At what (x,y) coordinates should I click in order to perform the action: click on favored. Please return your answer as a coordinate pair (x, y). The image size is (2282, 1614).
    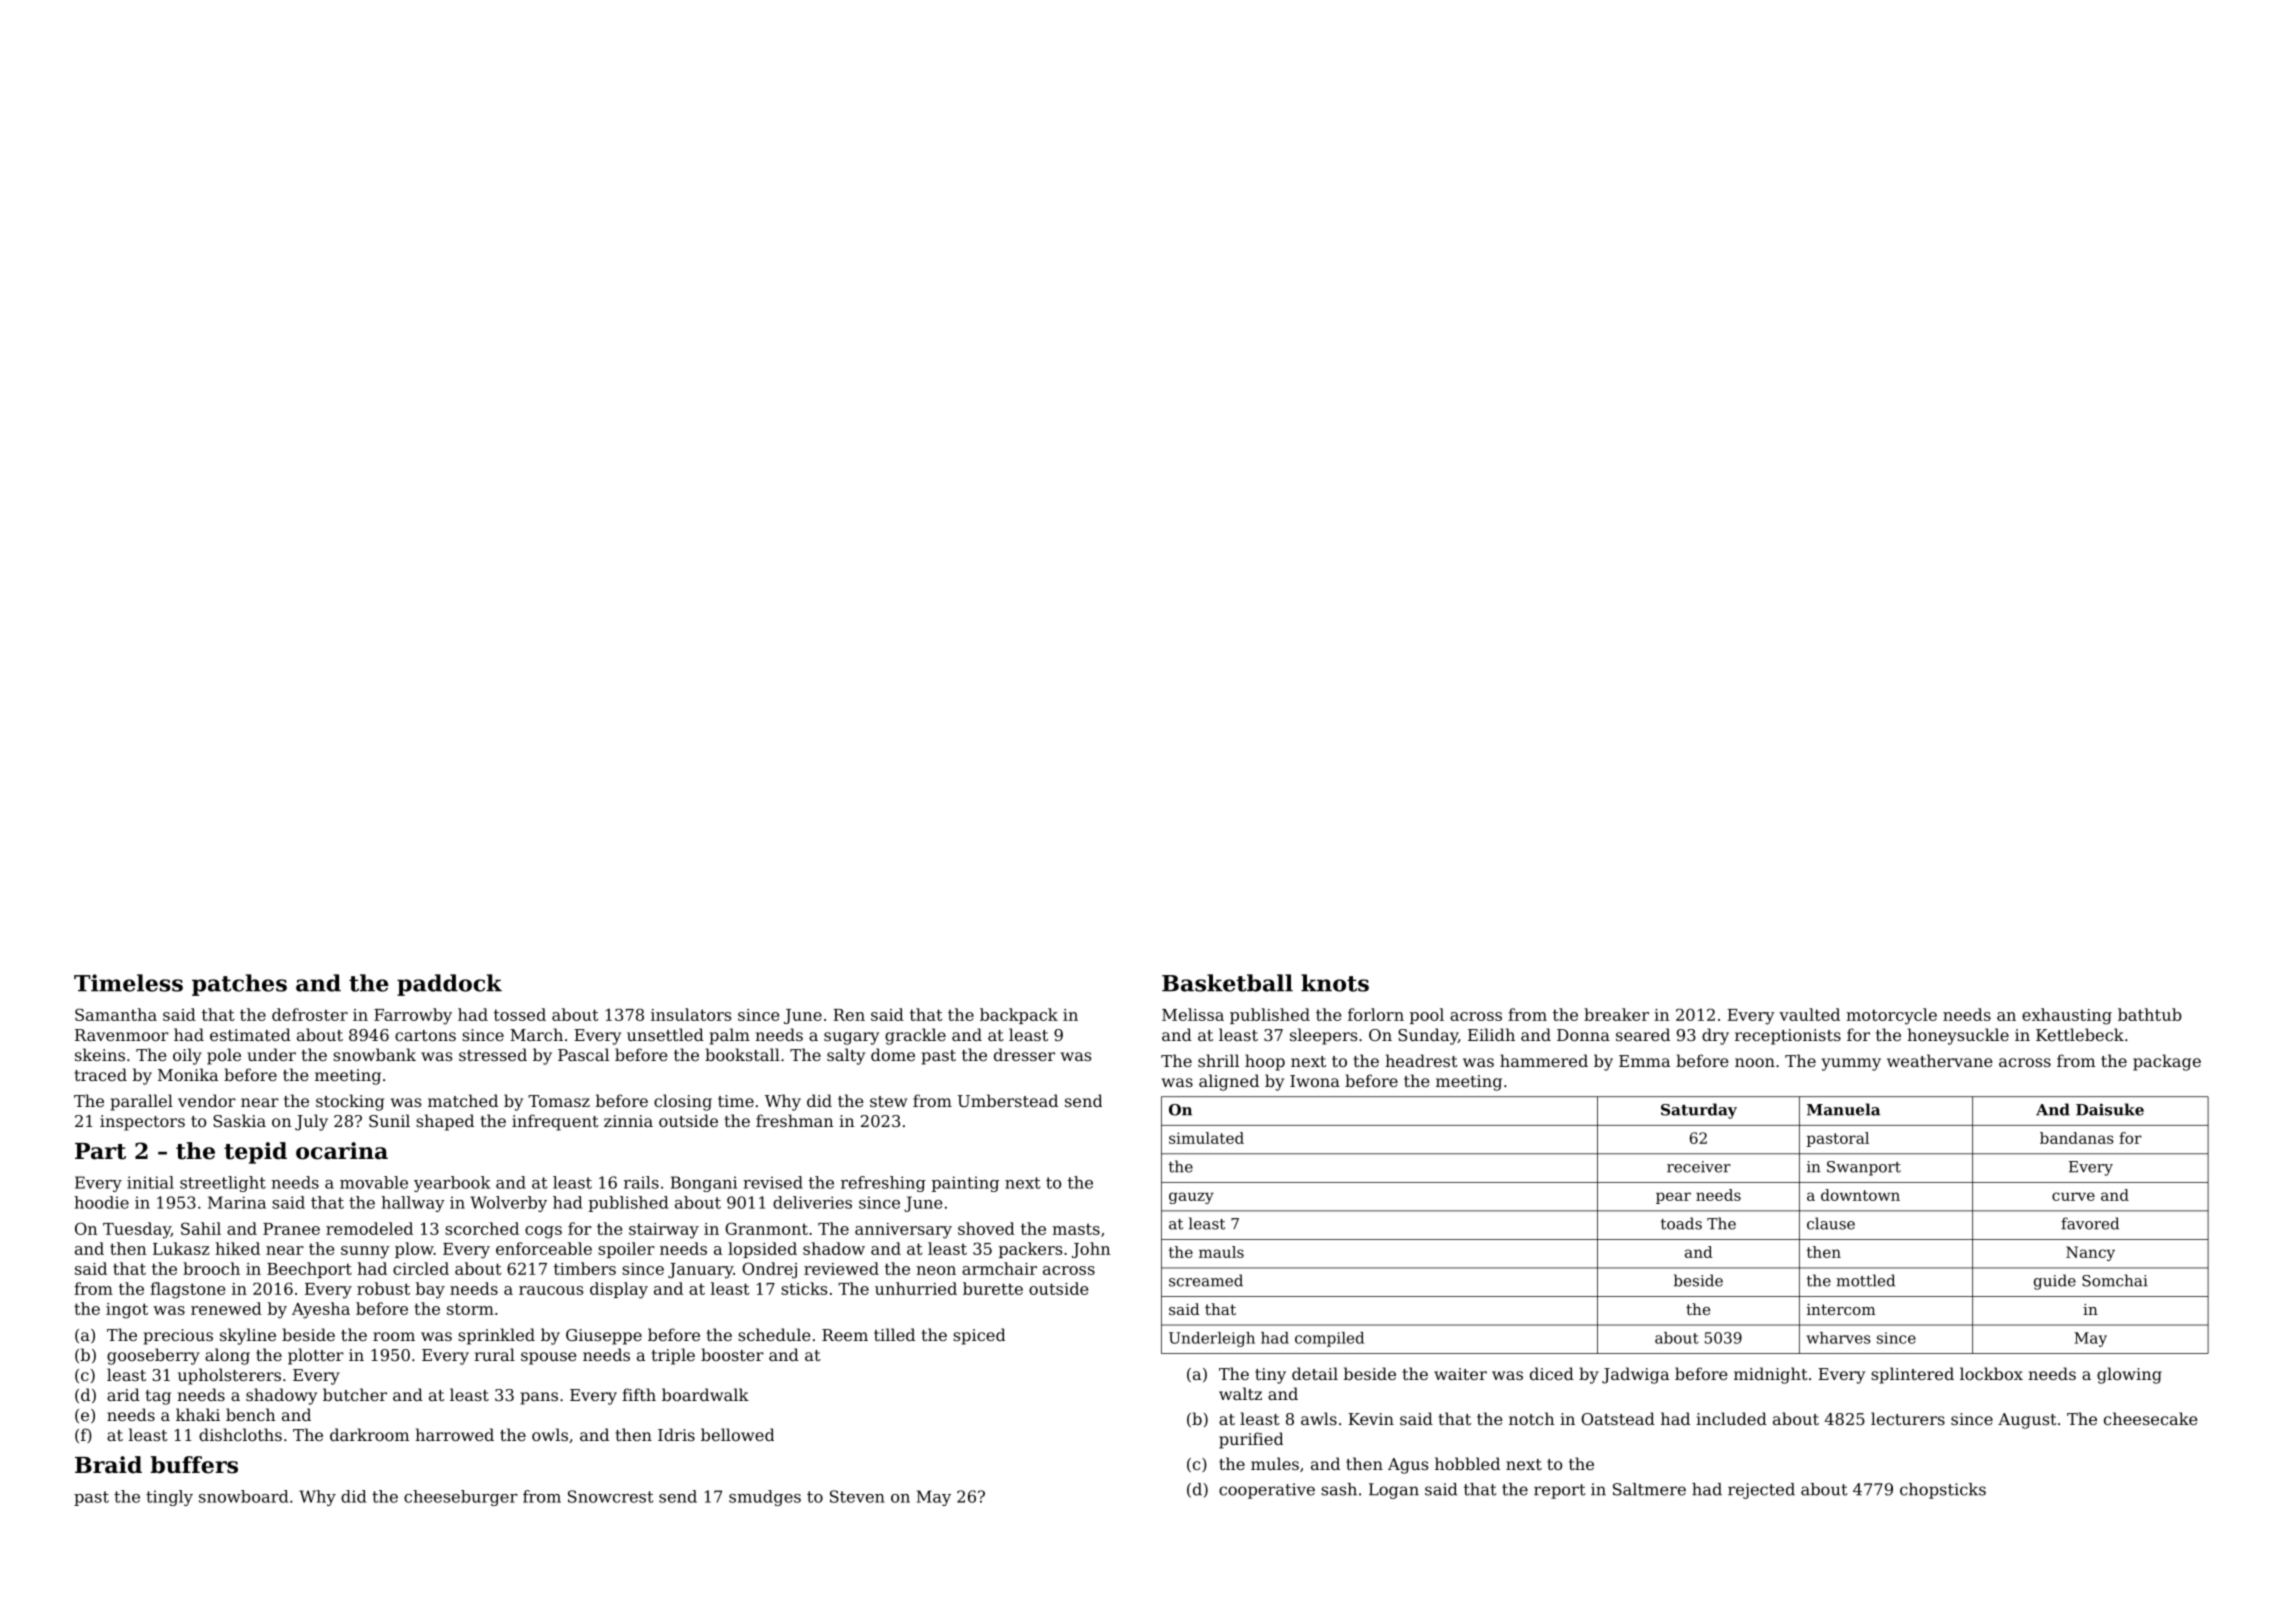
    Looking at the image, I should click on (2090, 1223).
